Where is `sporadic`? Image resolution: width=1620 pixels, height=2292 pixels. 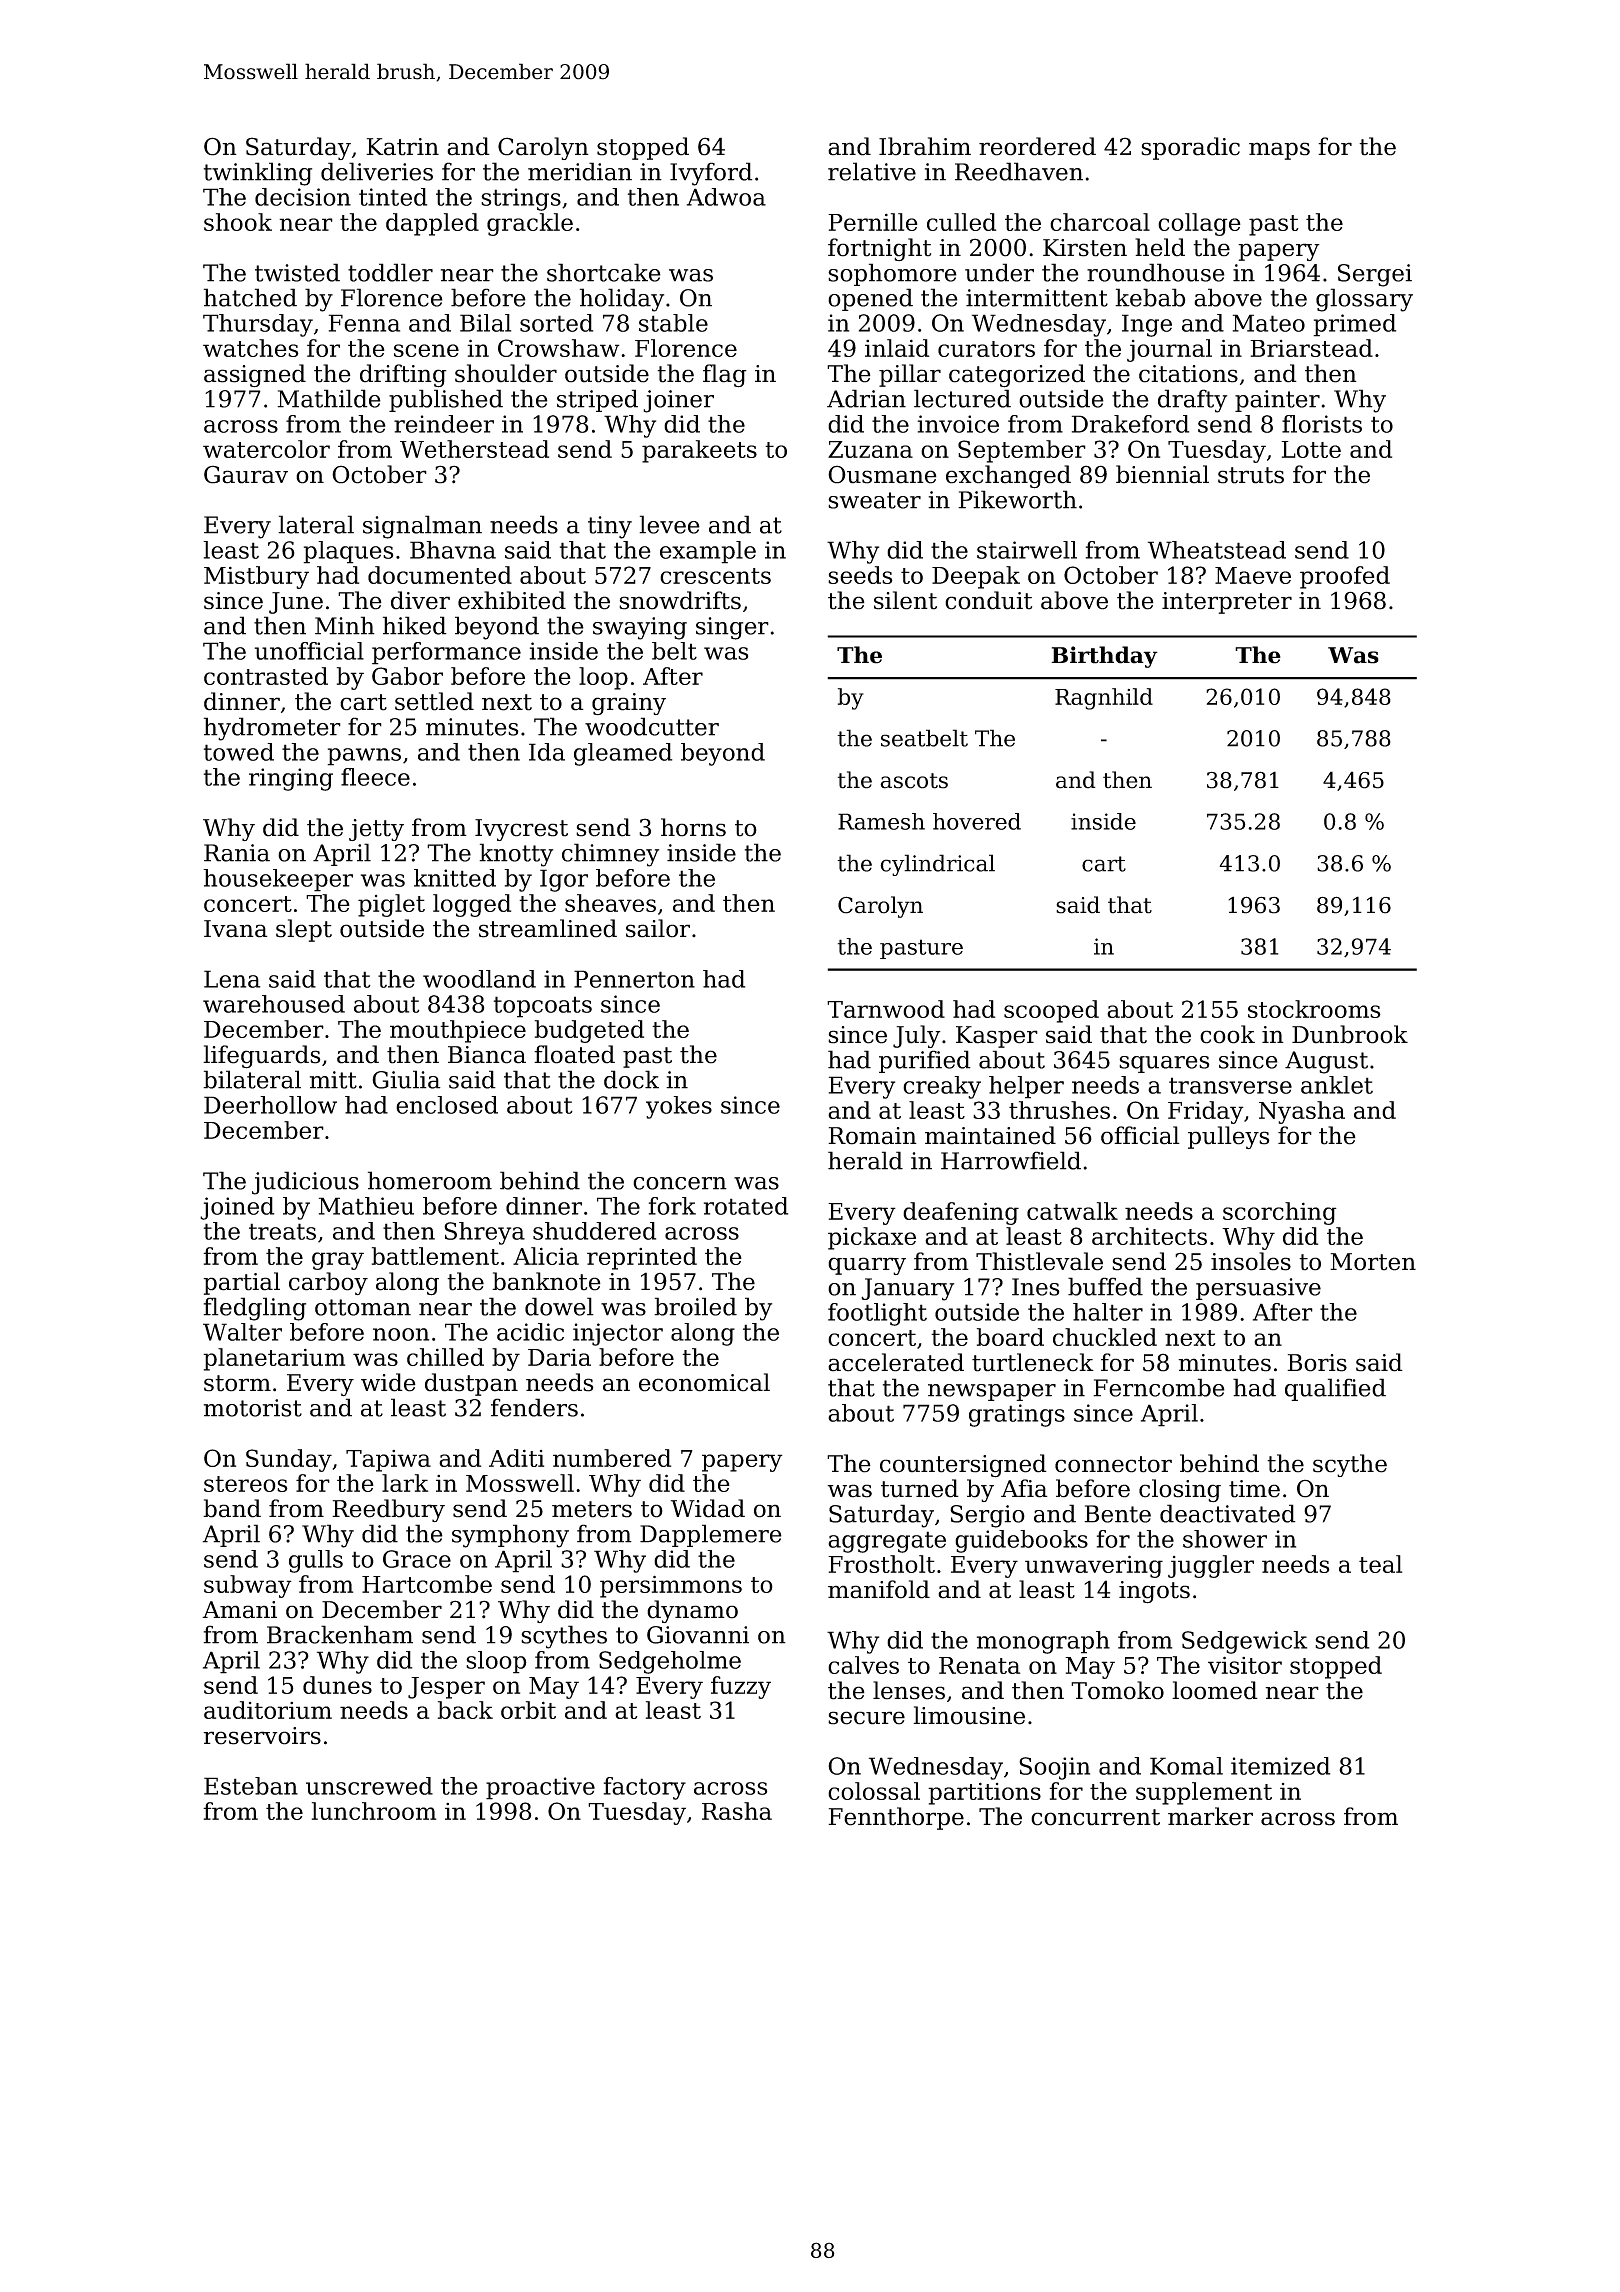
sporadic is located at coordinates (1190, 148).
